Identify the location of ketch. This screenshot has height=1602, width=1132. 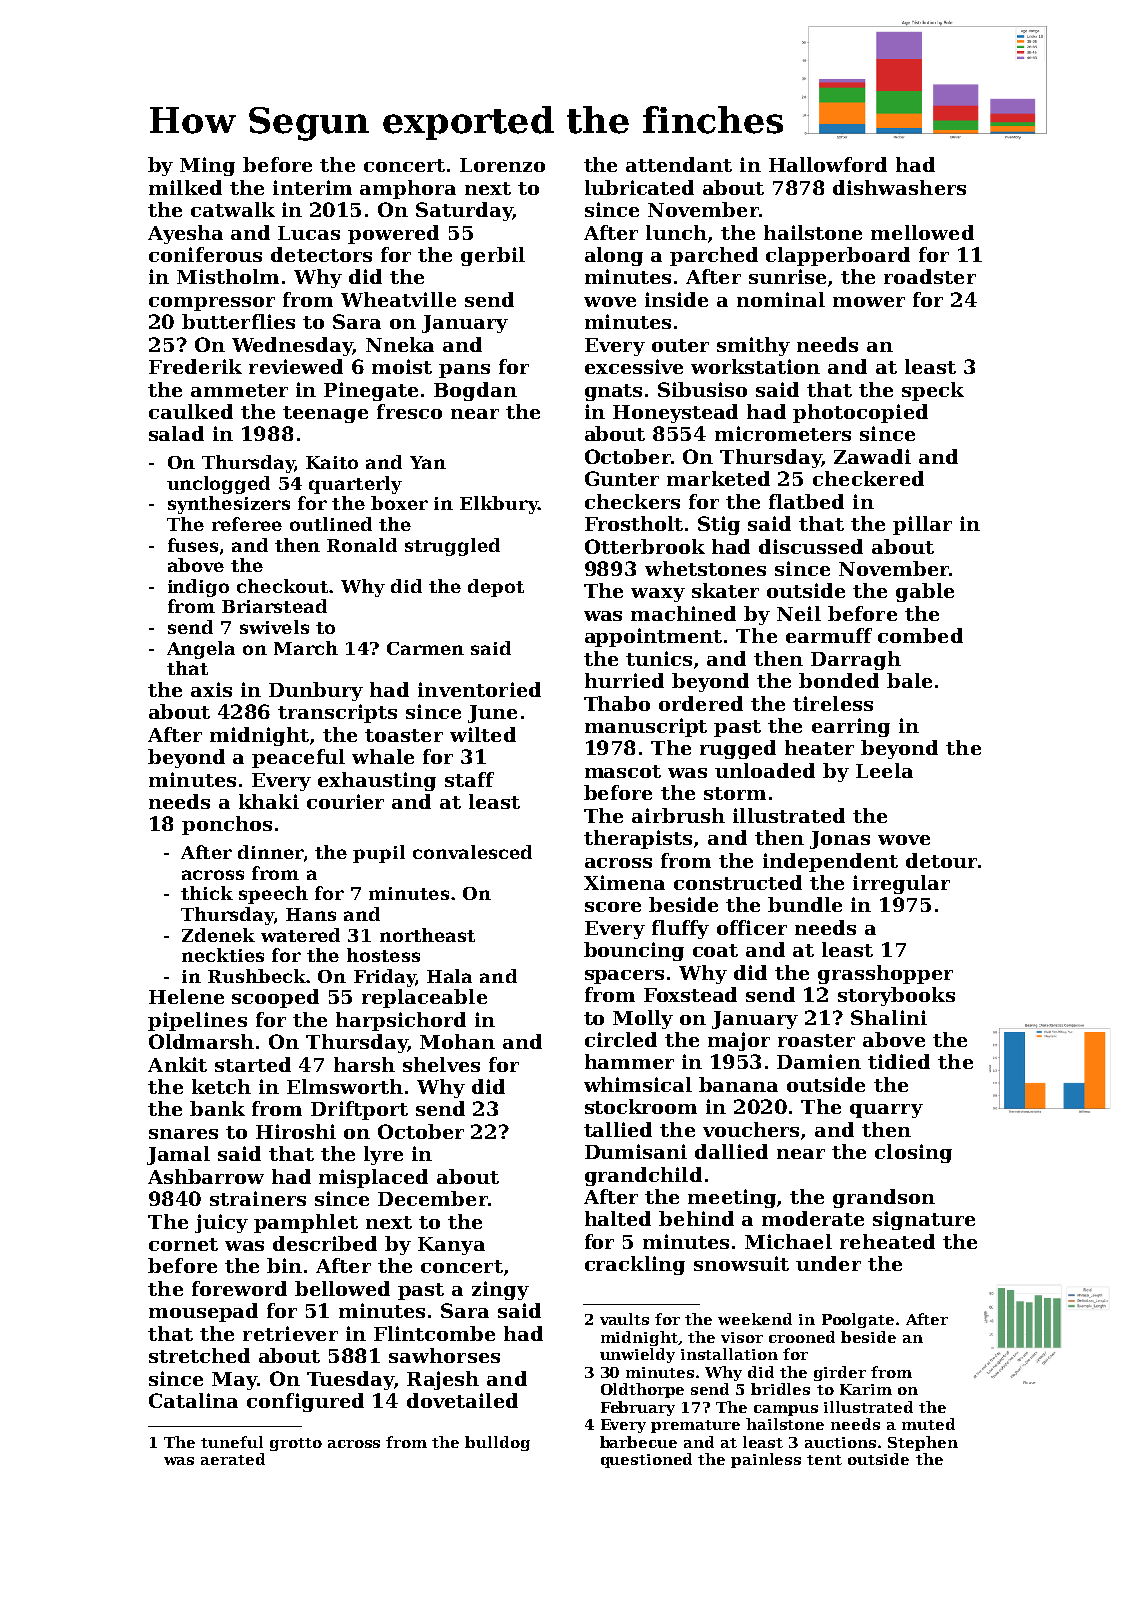
(221, 1086).
